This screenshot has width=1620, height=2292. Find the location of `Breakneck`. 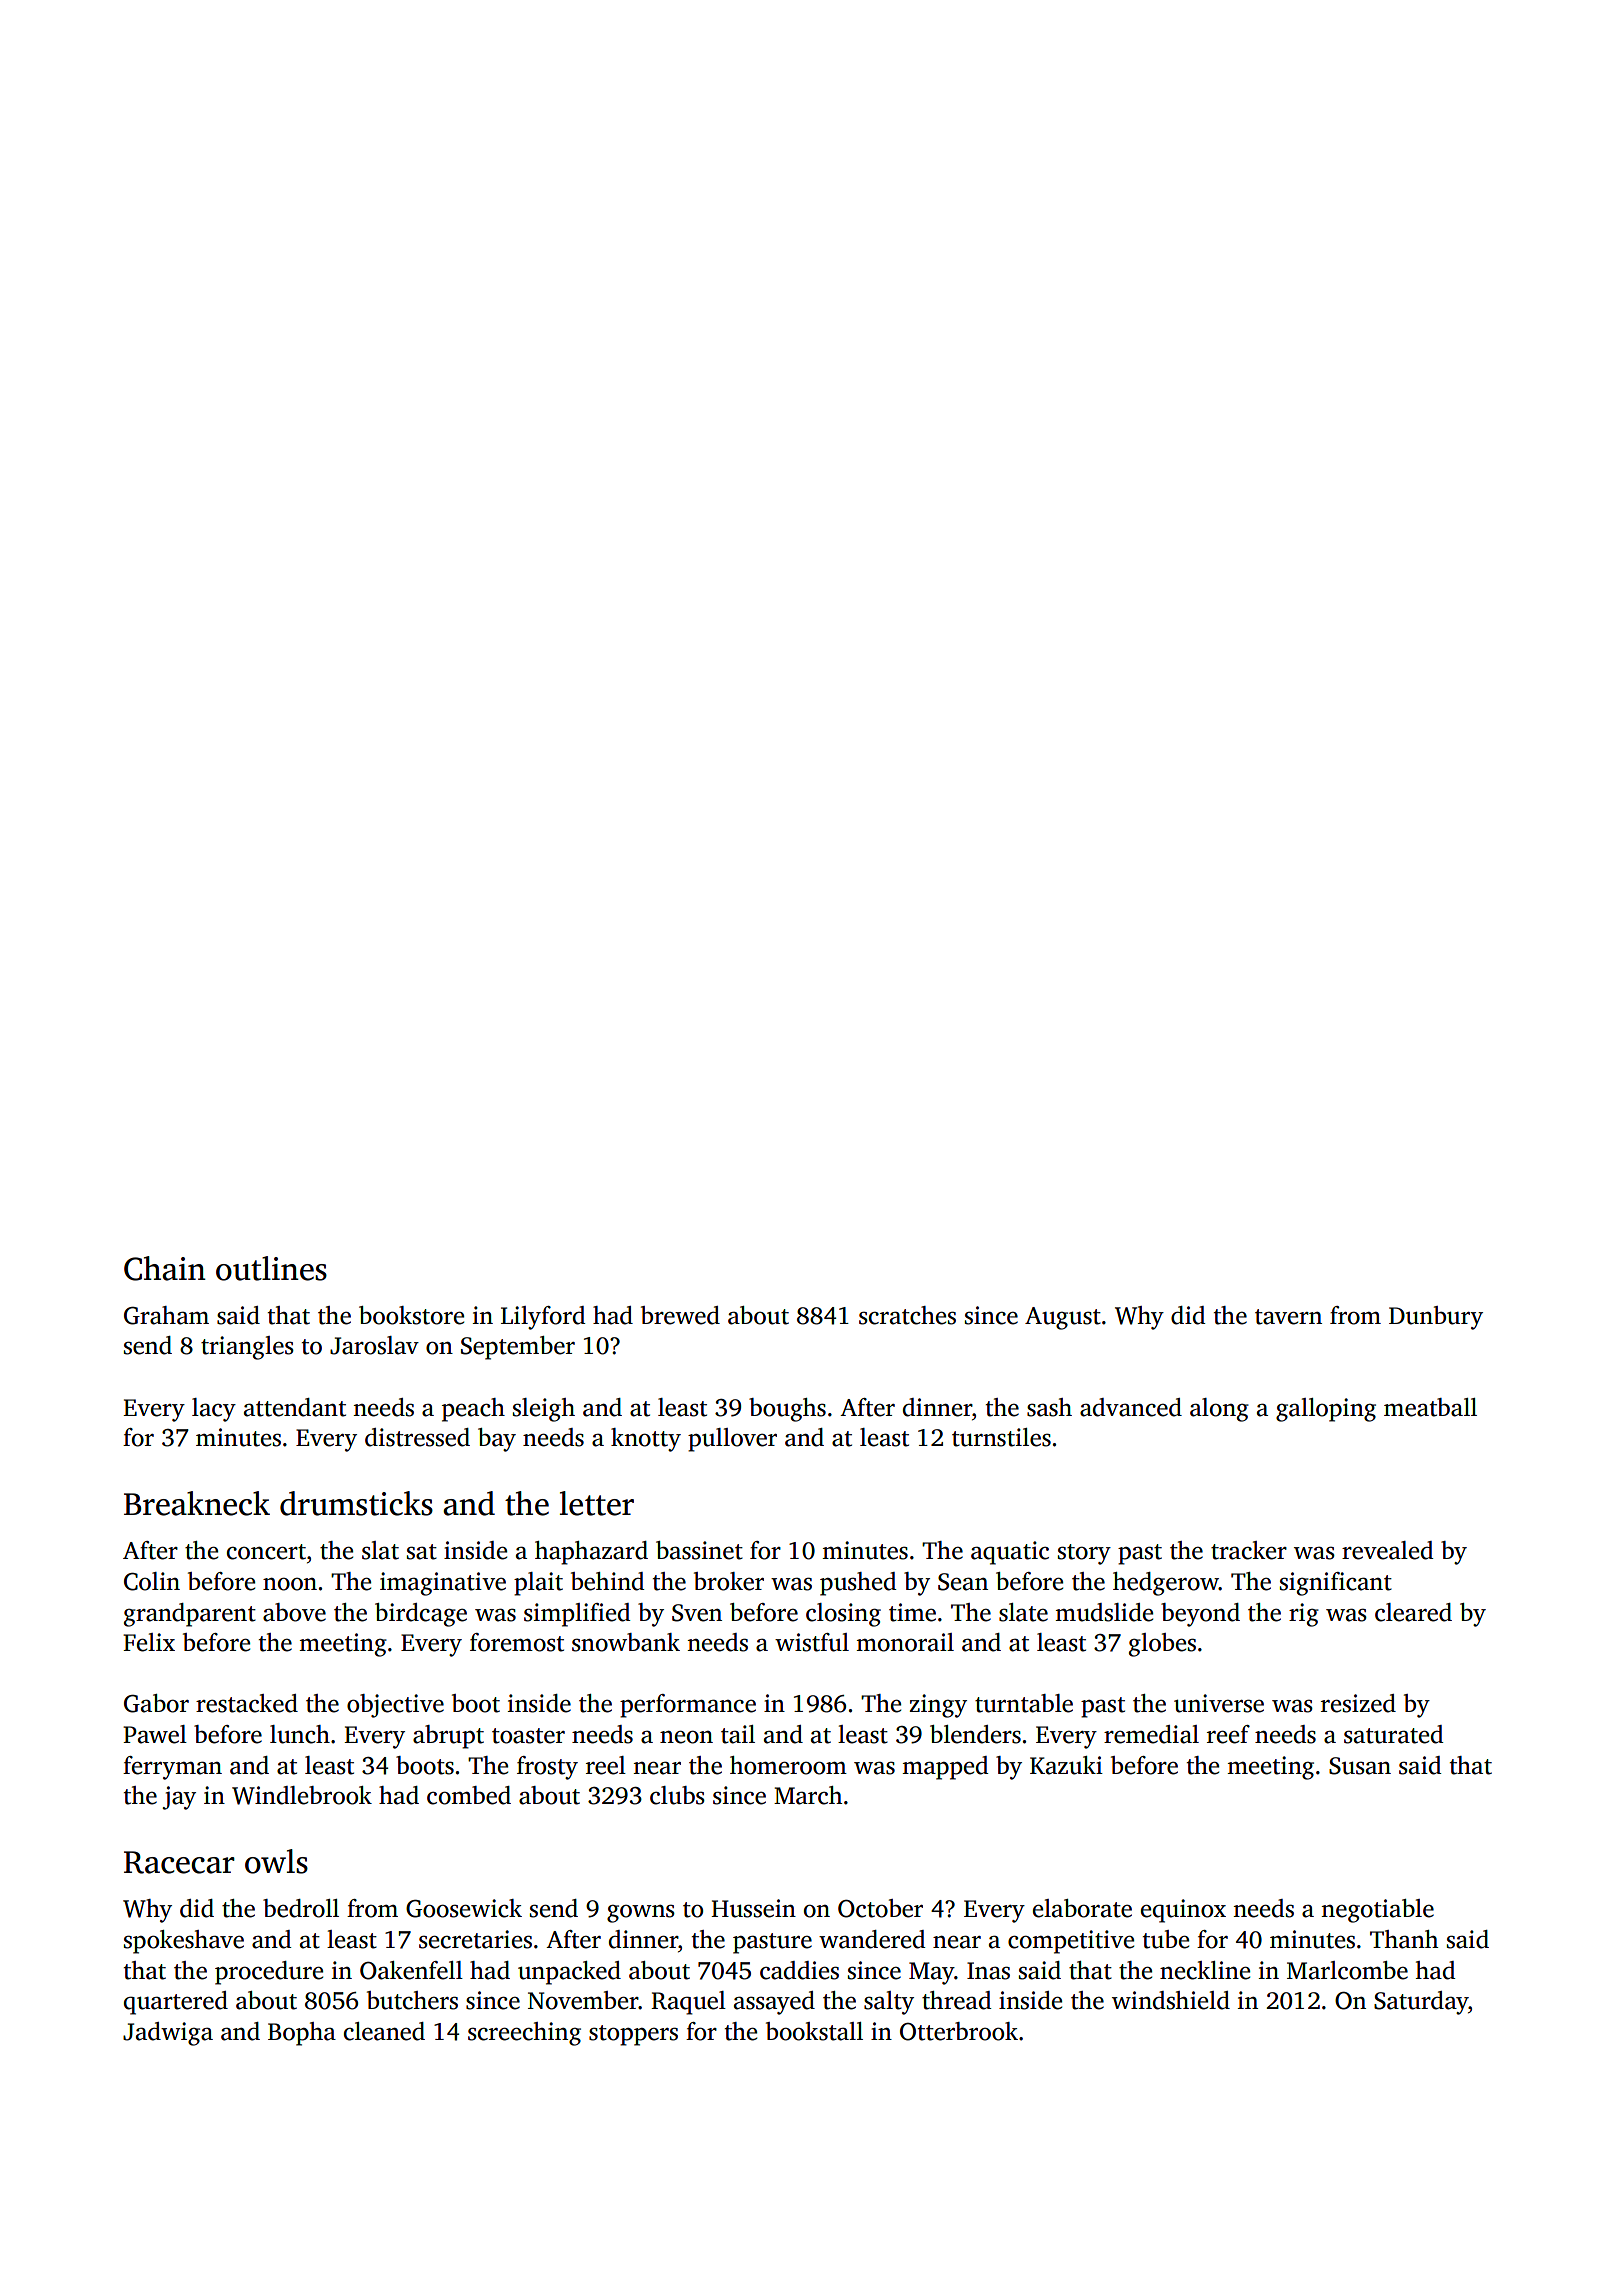

Breakneck is located at coordinates (197, 1503).
